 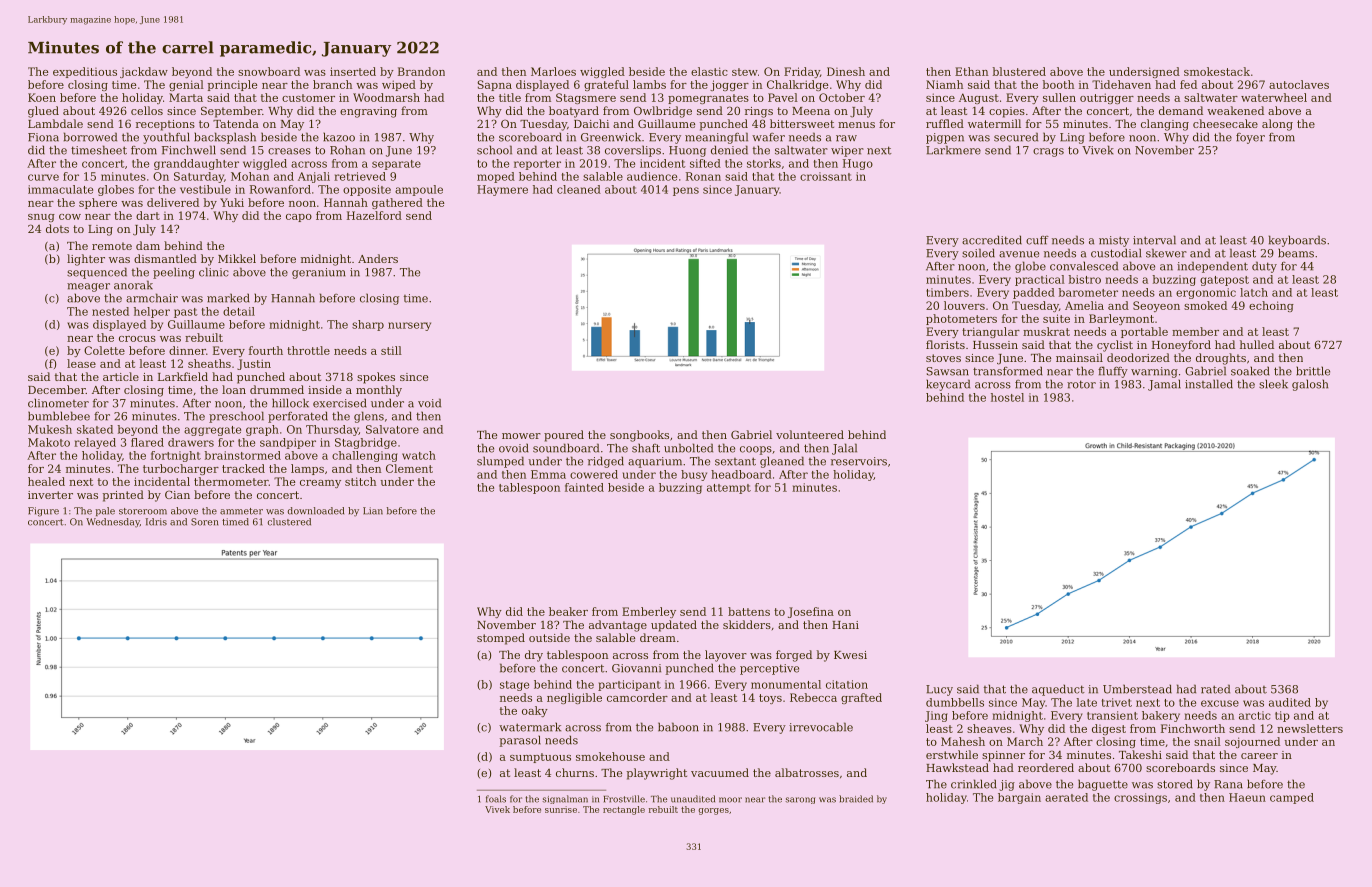 What do you see at coordinates (947, 292) in the screenshot?
I see `timbers` at bounding box center [947, 292].
